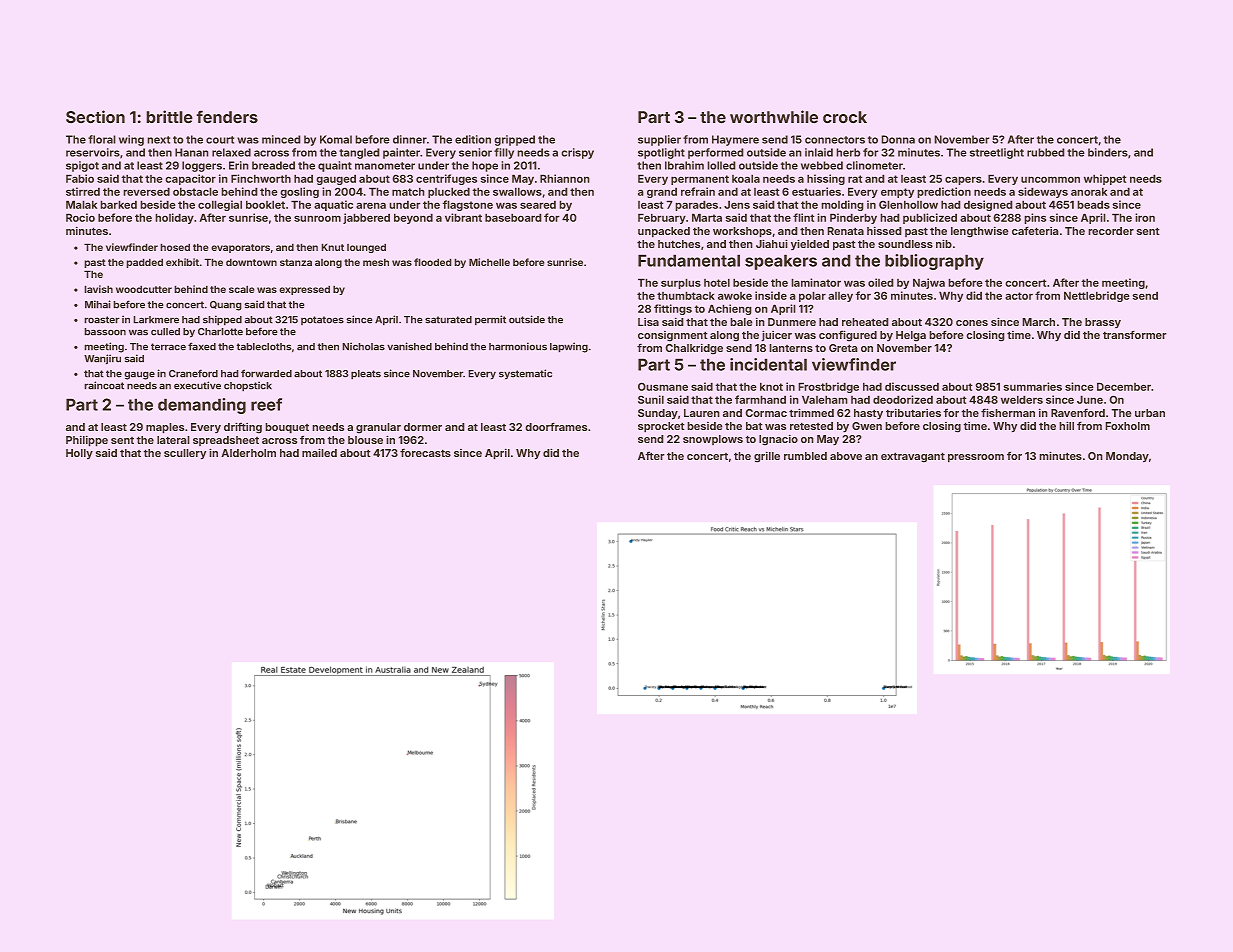 The image size is (1233, 952). What do you see at coordinates (1111, 231) in the document?
I see `recorder` at bounding box center [1111, 231].
